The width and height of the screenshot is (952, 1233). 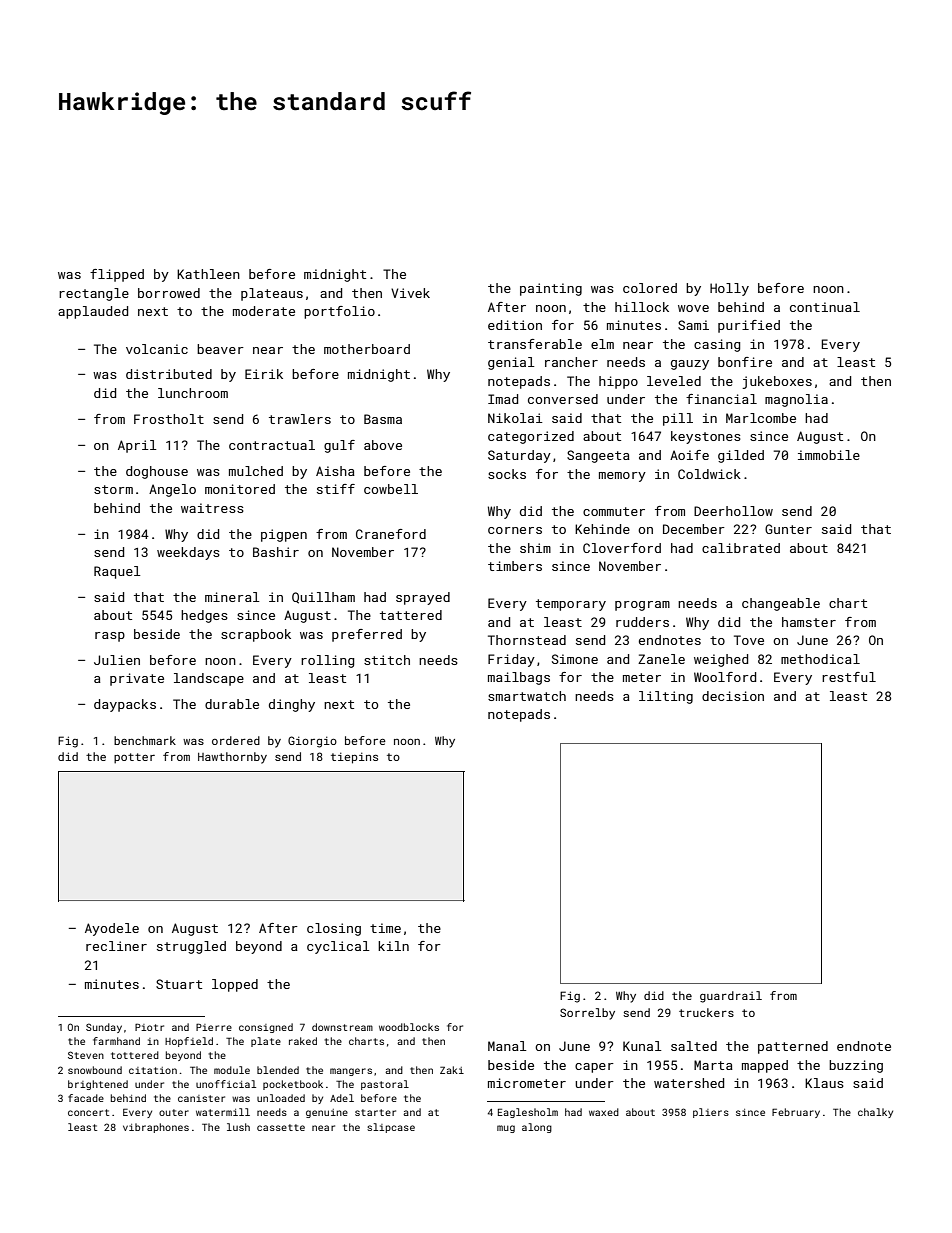 What do you see at coordinates (208, 274) in the screenshot?
I see `Kathleen` at bounding box center [208, 274].
